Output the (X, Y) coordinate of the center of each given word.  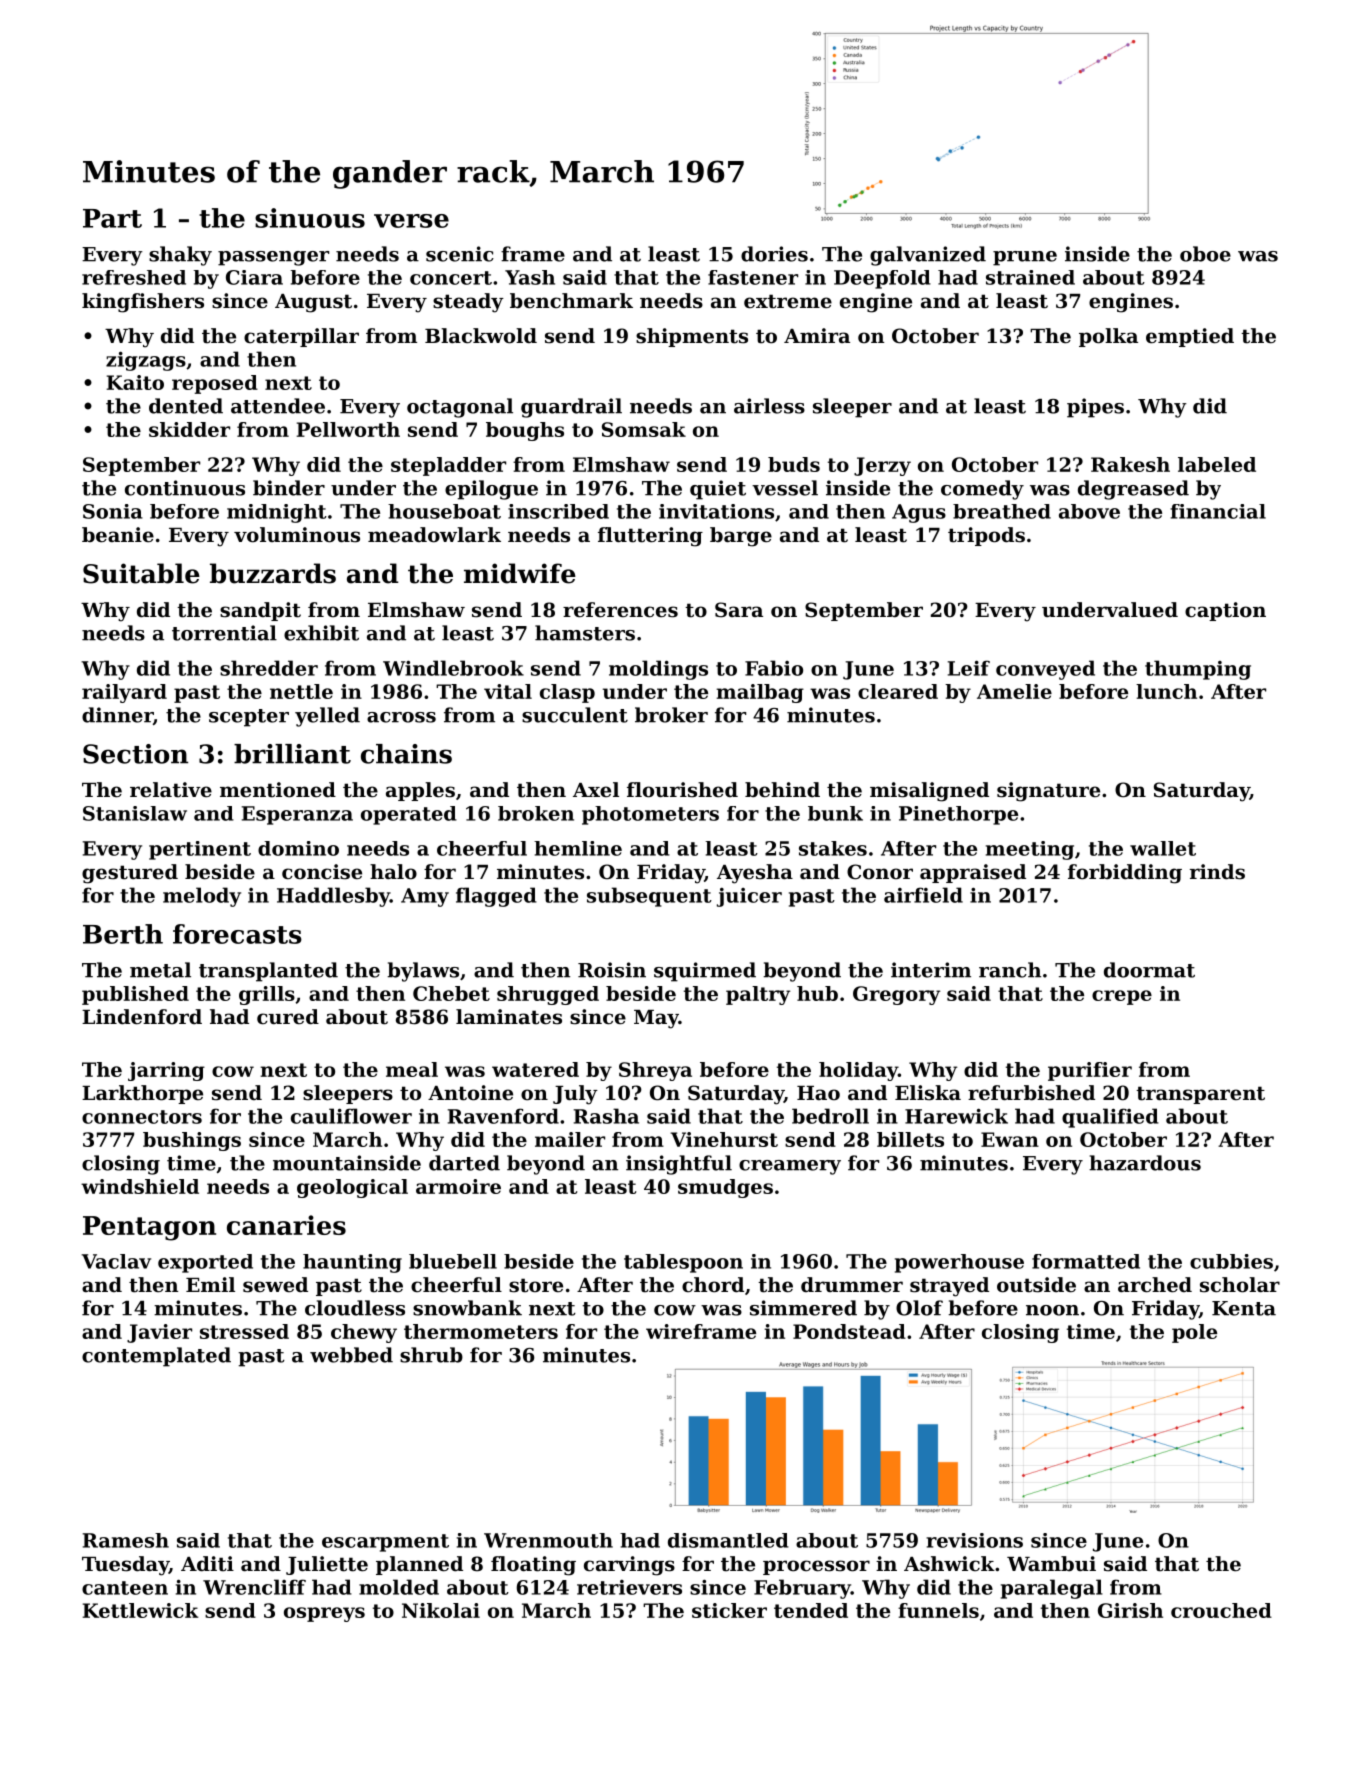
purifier (1090, 1071)
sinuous (310, 218)
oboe (1205, 254)
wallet (1163, 848)
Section (135, 754)
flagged (496, 897)
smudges (725, 1188)
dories (774, 254)
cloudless (355, 1308)
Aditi (207, 1564)
